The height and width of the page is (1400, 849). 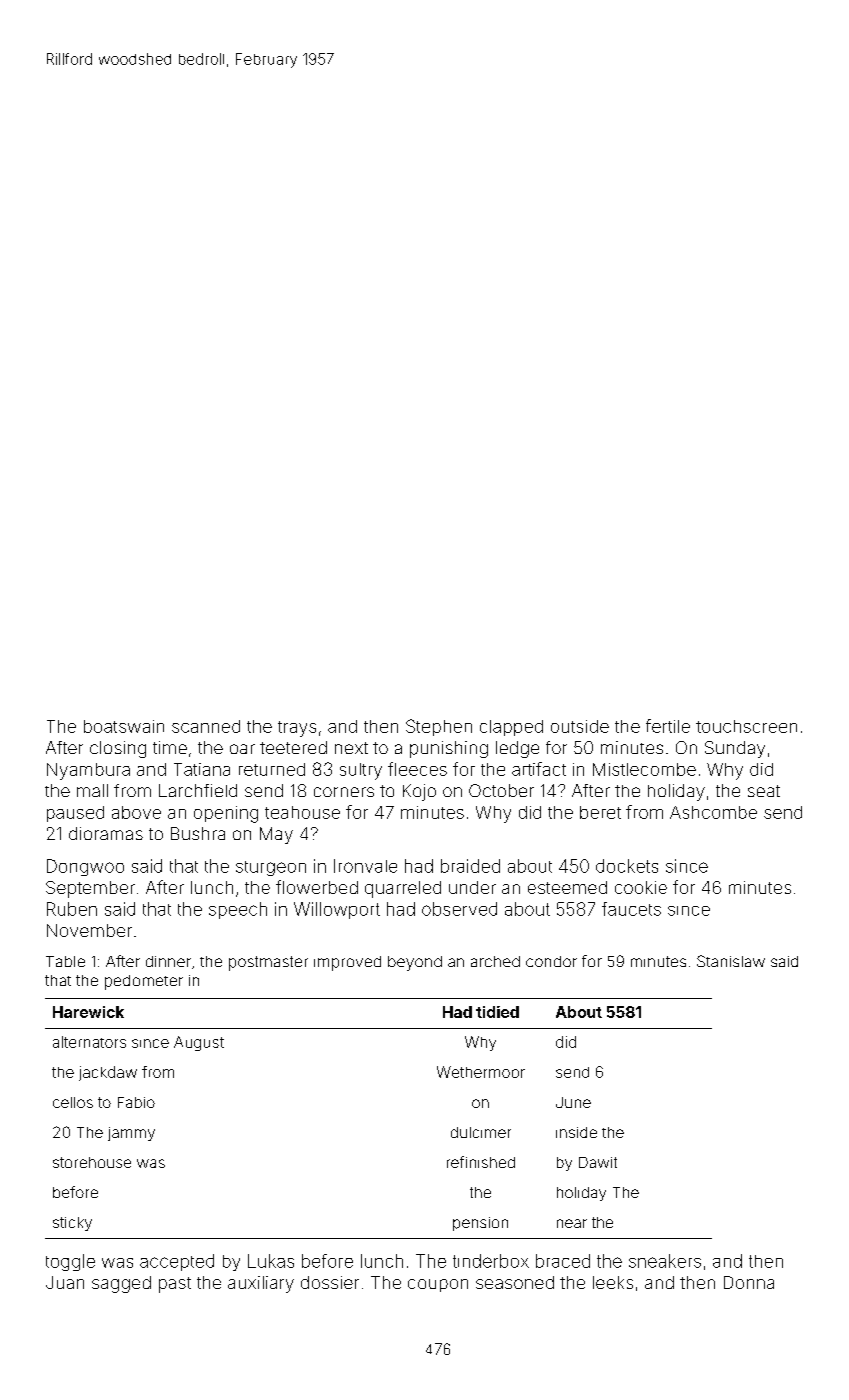 I want to click on coupon, so click(x=438, y=1285).
